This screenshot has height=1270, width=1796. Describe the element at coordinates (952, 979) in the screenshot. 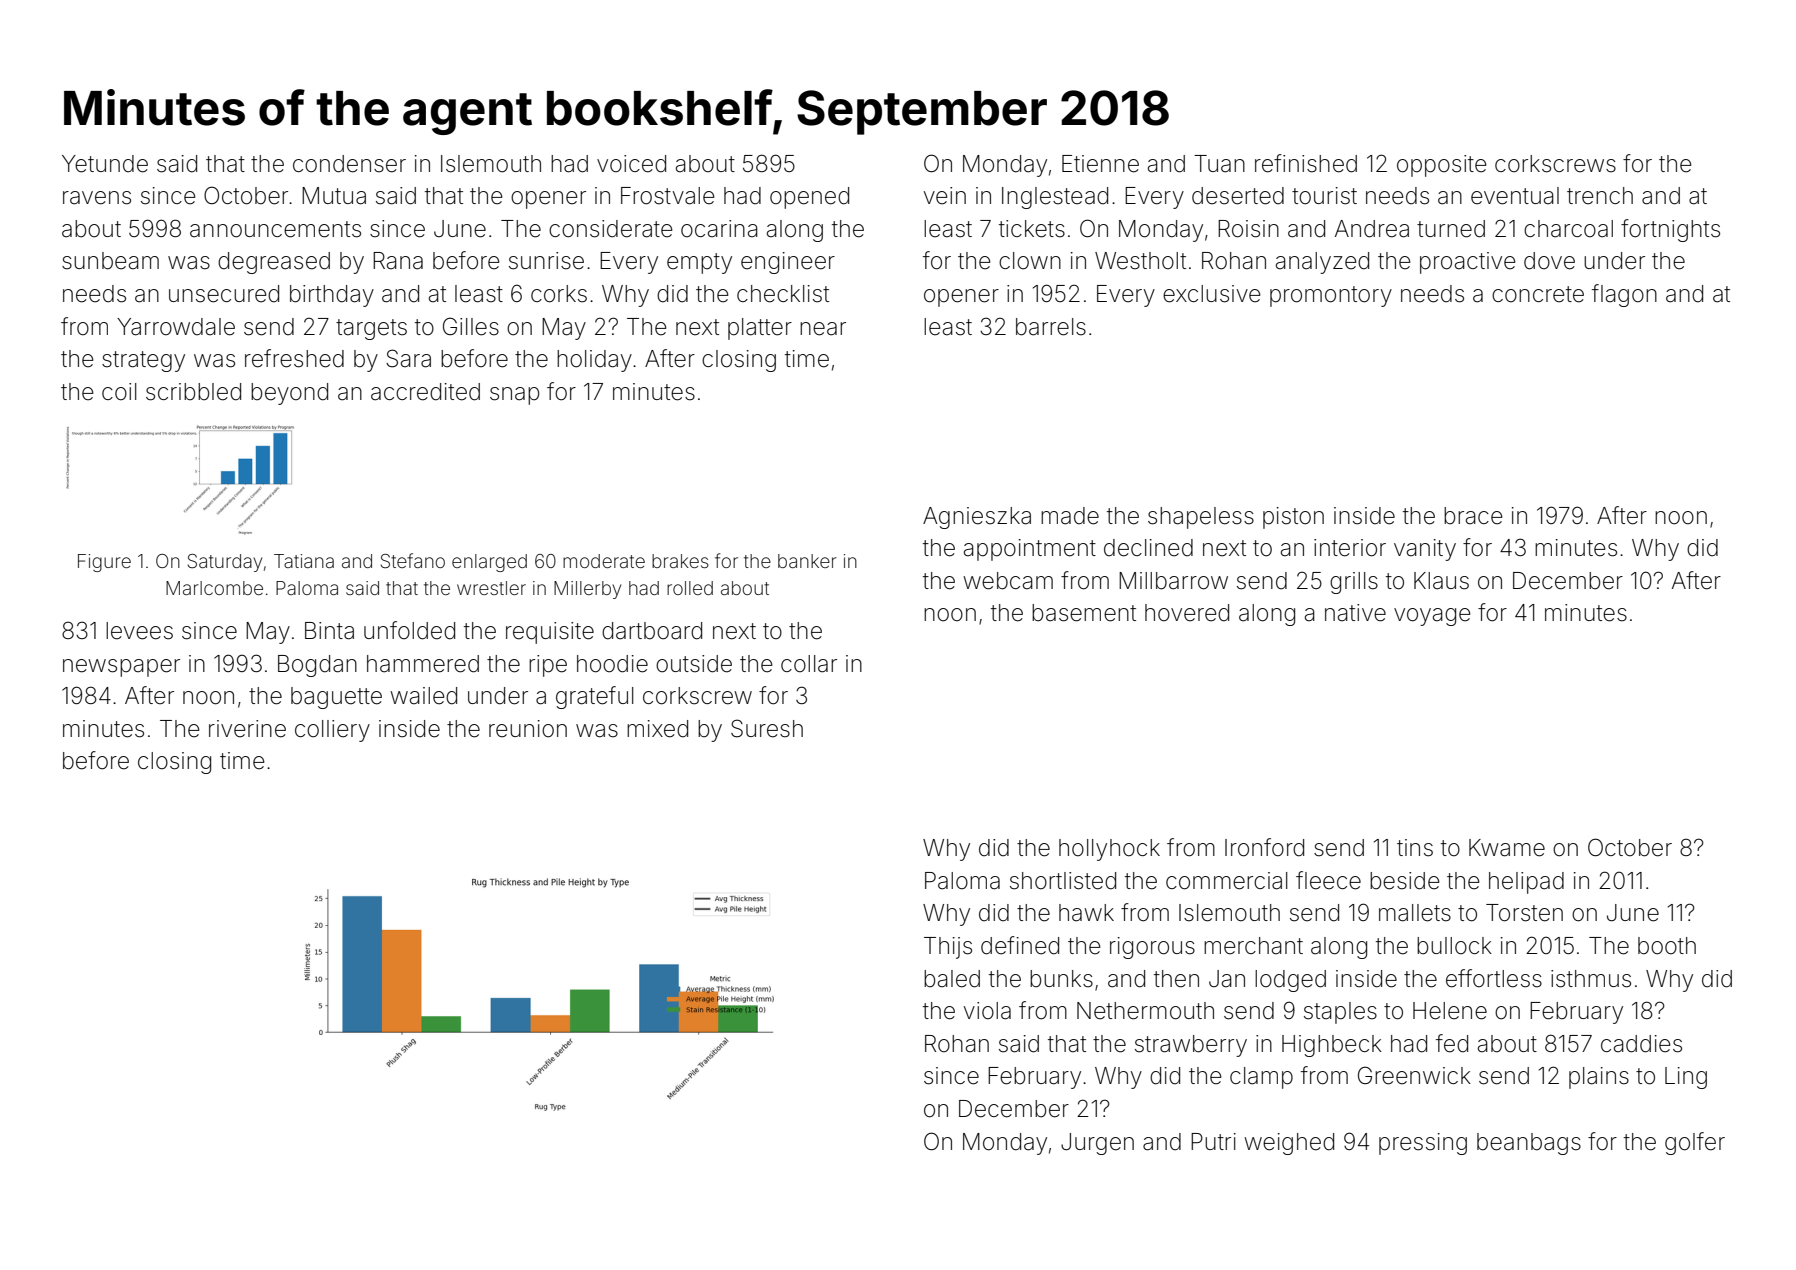

I see `baled` at that location.
